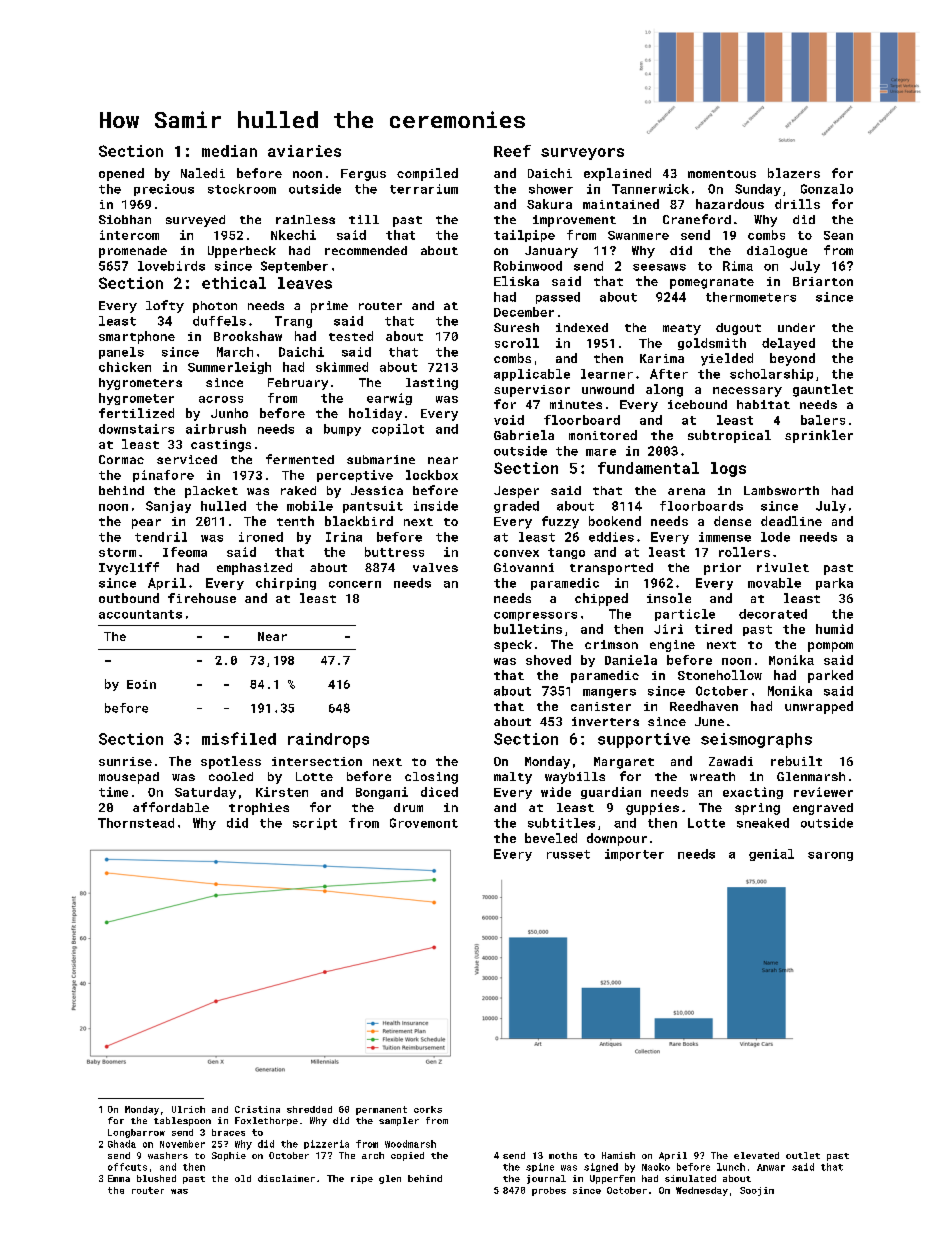  What do you see at coordinates (259, 809) in the screenshot?
I see `trophies` at bounding box center [259, 809].
